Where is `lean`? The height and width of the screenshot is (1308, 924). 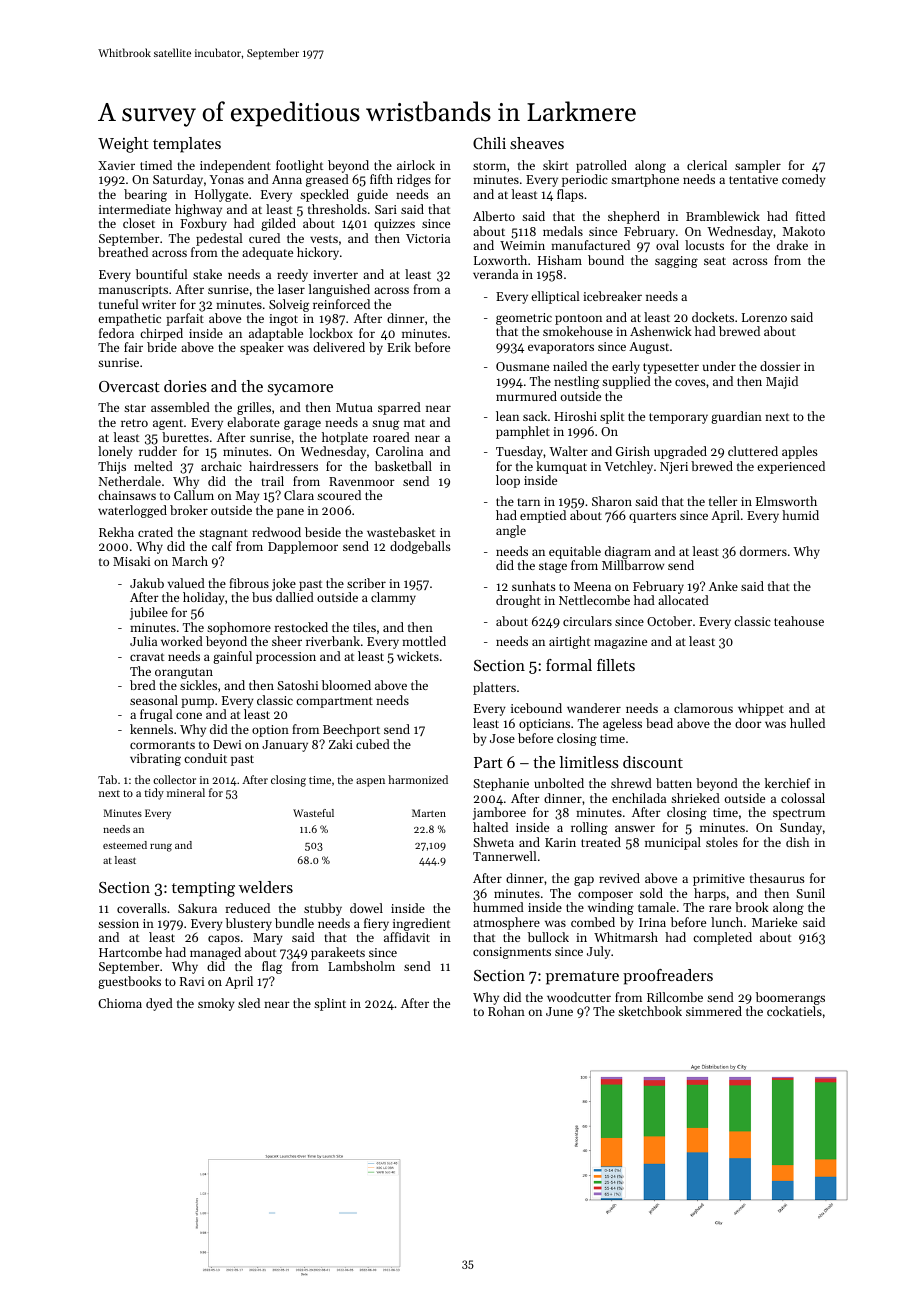
lean is located at coordinates (507, 416).
